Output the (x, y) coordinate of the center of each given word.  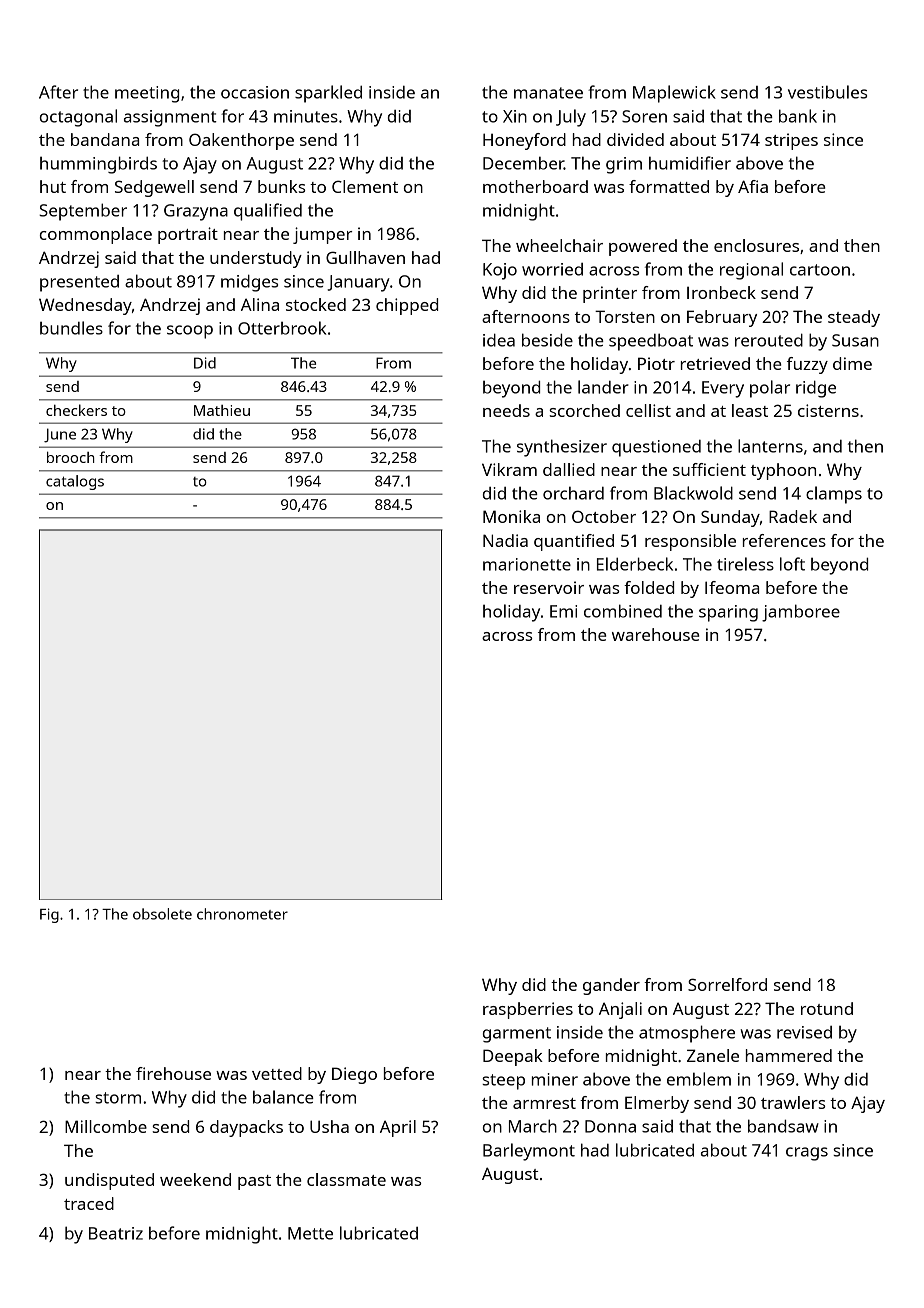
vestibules (827, 92)
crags (807, 1154)
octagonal (78, 118)
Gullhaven (365, 257)
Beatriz (116, 1233)
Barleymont (529, 1152)
